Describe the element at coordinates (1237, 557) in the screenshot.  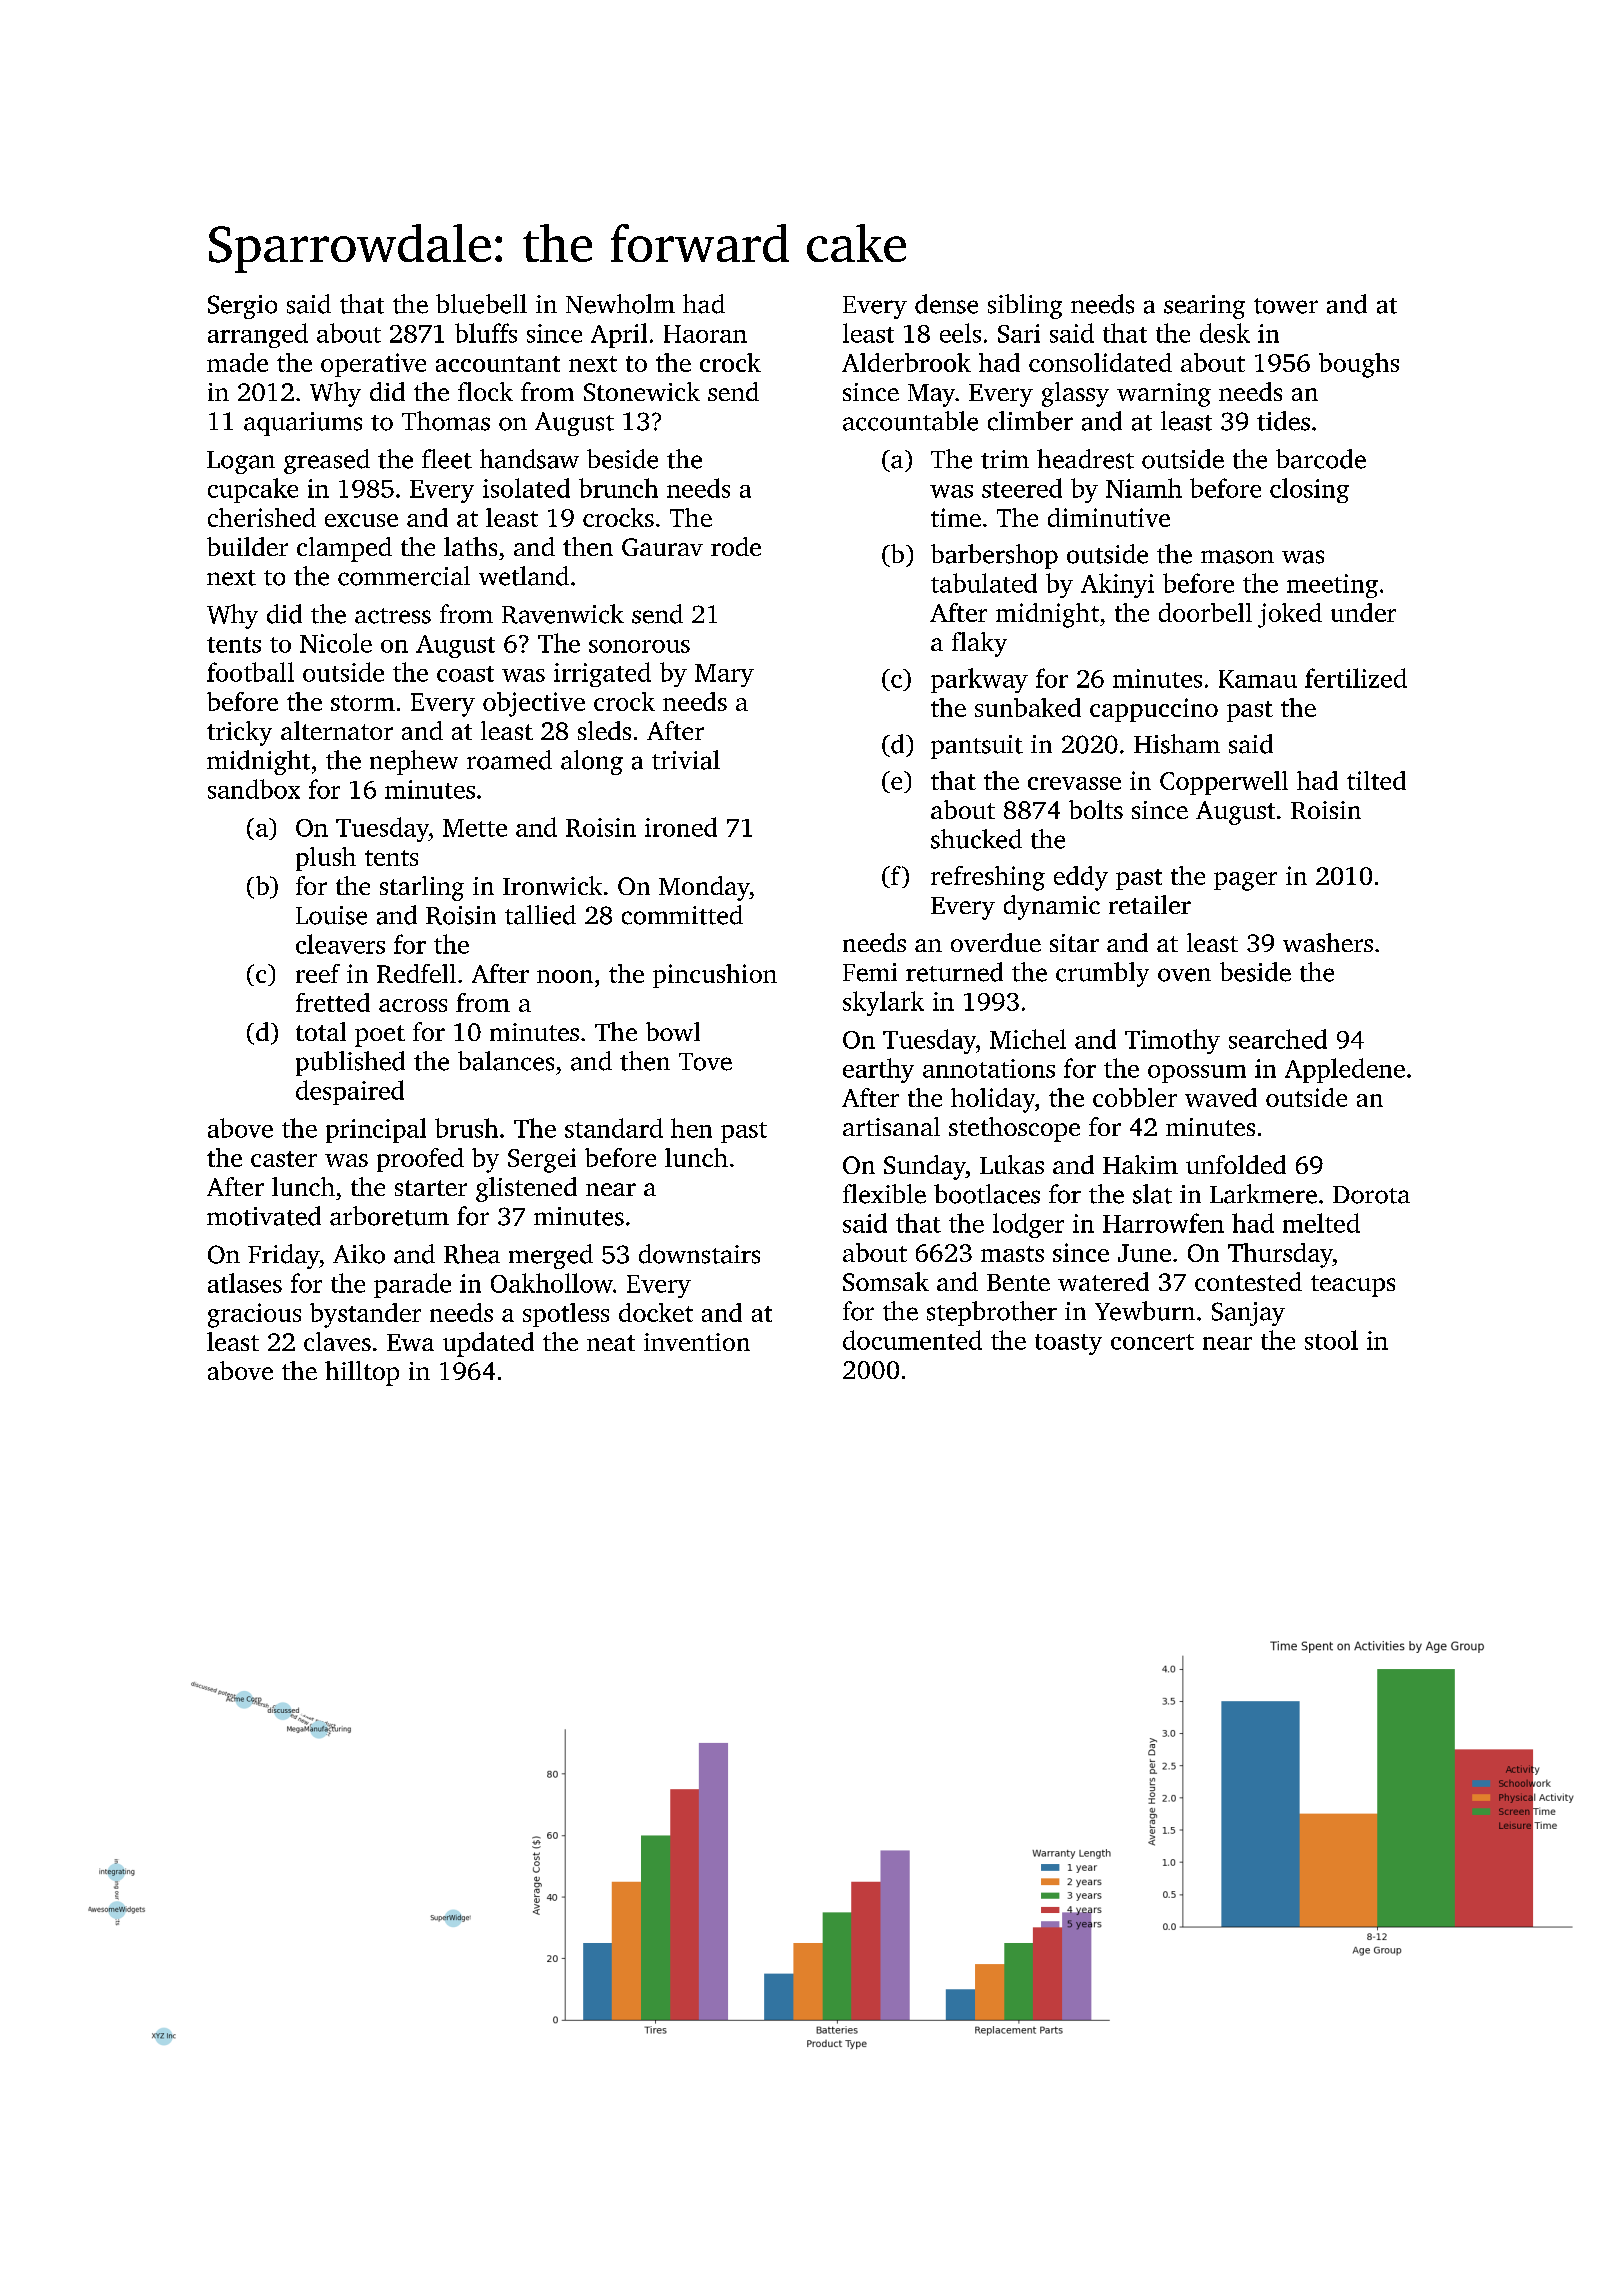
I see `mason` at that location.
